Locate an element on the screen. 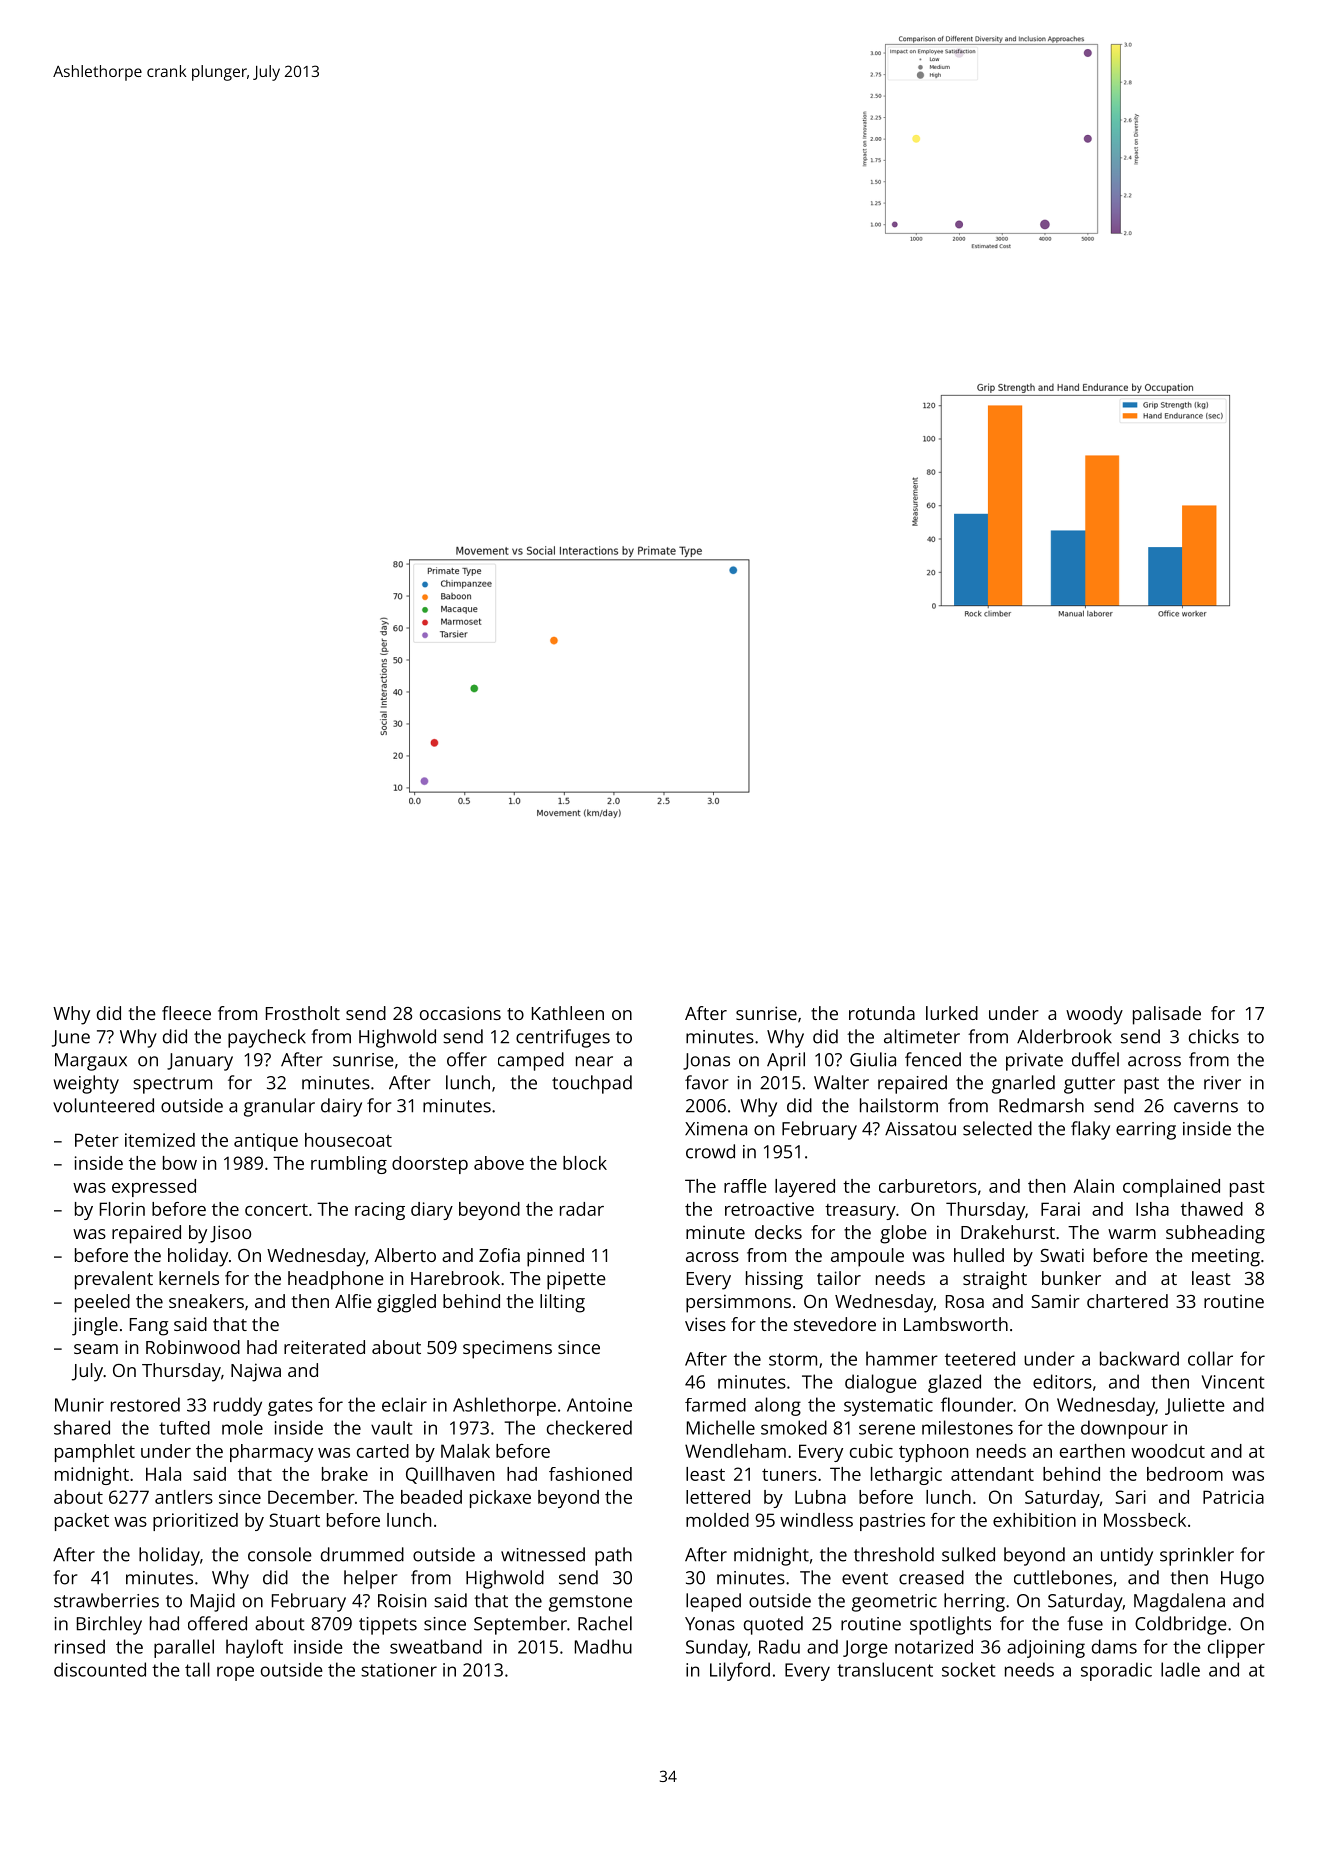 This screenshot has height=1865, width=1318. fuse is located at coordinates (1085, 1623).
